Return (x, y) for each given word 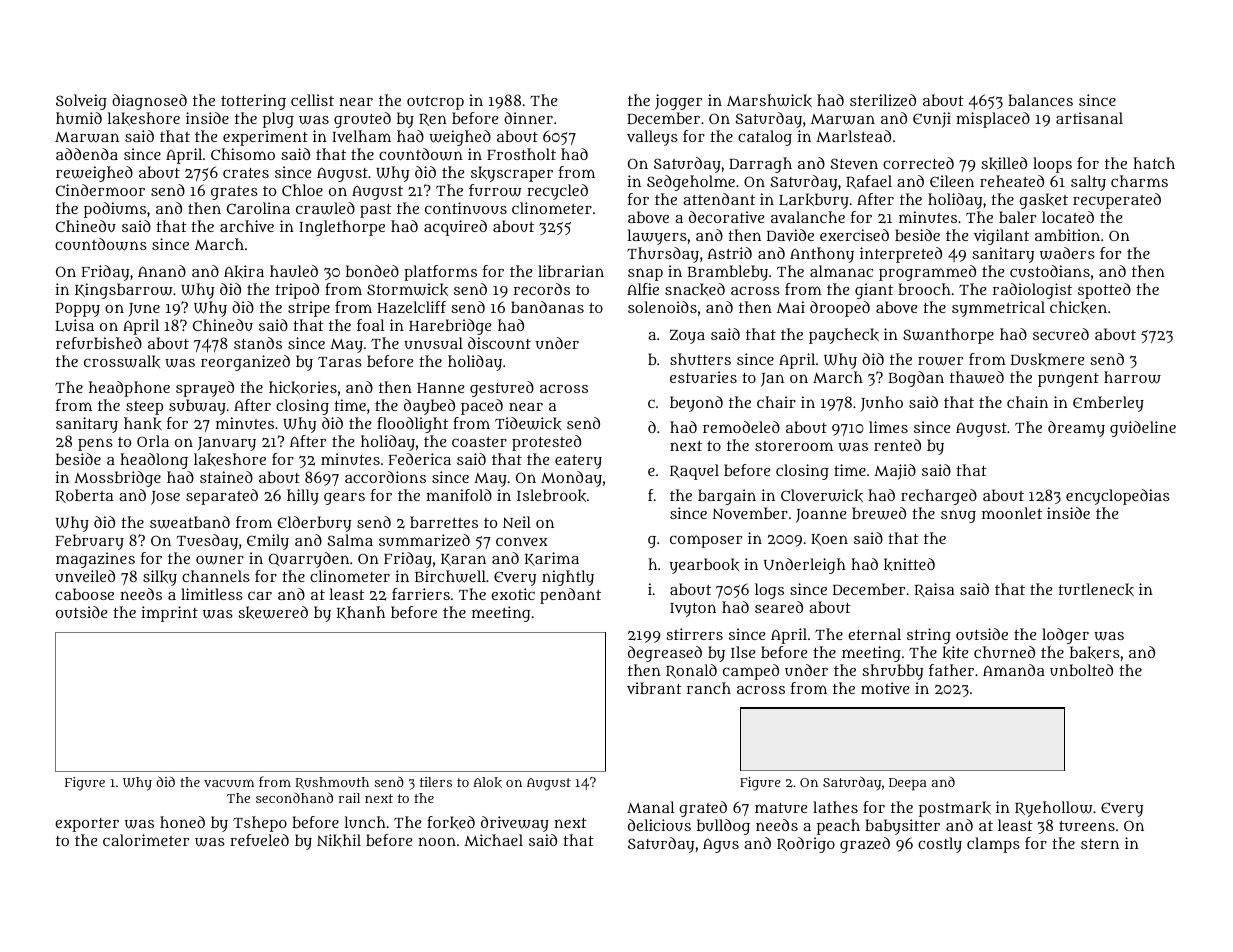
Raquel (694, 472)
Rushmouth (332, 783)
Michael (493, 840)
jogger (678, 102)
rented (897, 445)
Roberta (84, 496)
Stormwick (407, 289)
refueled (259, 840)
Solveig (81, 102)
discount (499, 343)
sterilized (883, 100)
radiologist (1032, 291)
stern (1100, 844)
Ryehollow (1054, 809)
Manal (650, 807)
